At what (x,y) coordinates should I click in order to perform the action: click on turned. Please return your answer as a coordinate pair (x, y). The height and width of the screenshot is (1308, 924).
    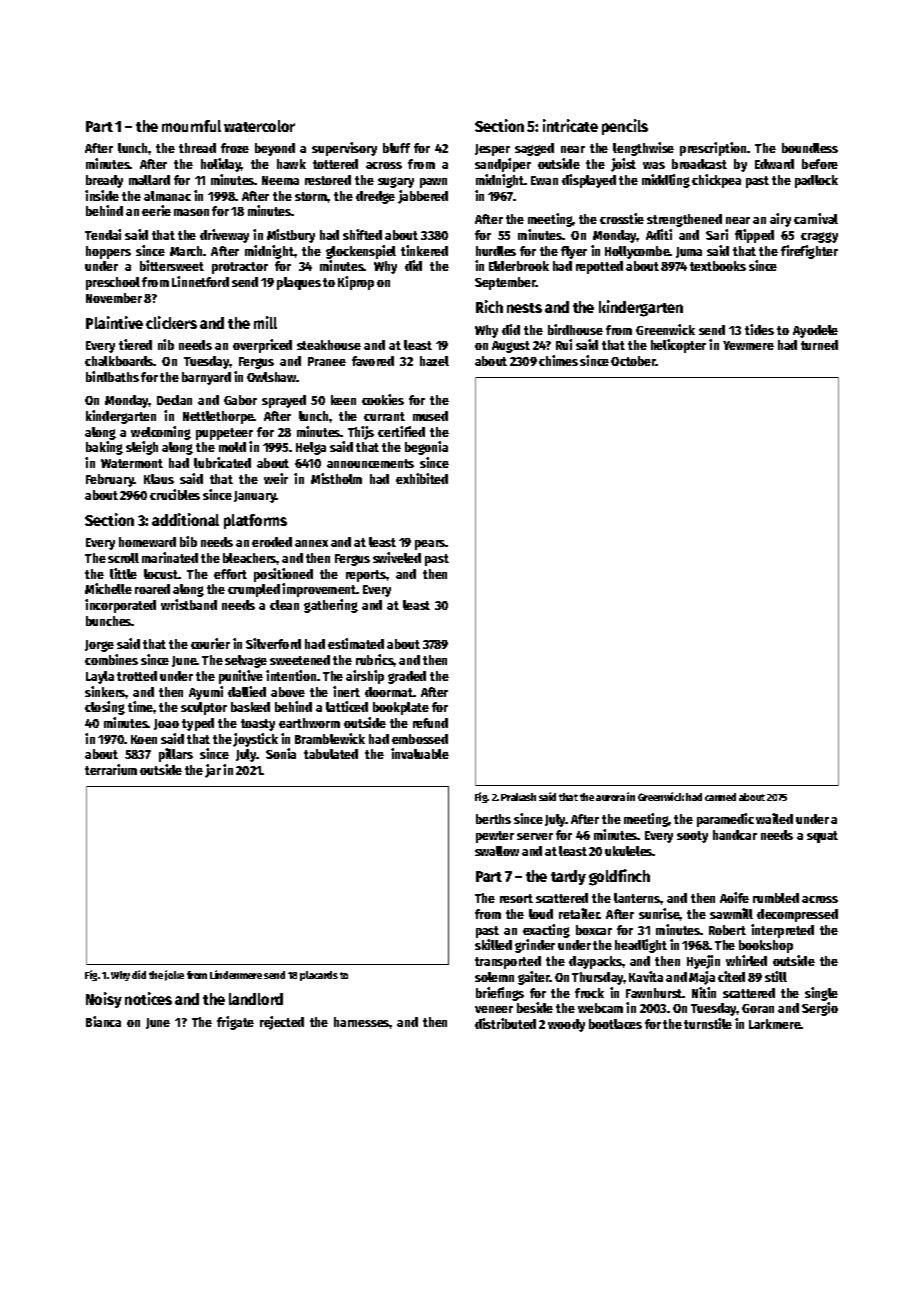
    Looking at the image, I should click on (819, 345).
